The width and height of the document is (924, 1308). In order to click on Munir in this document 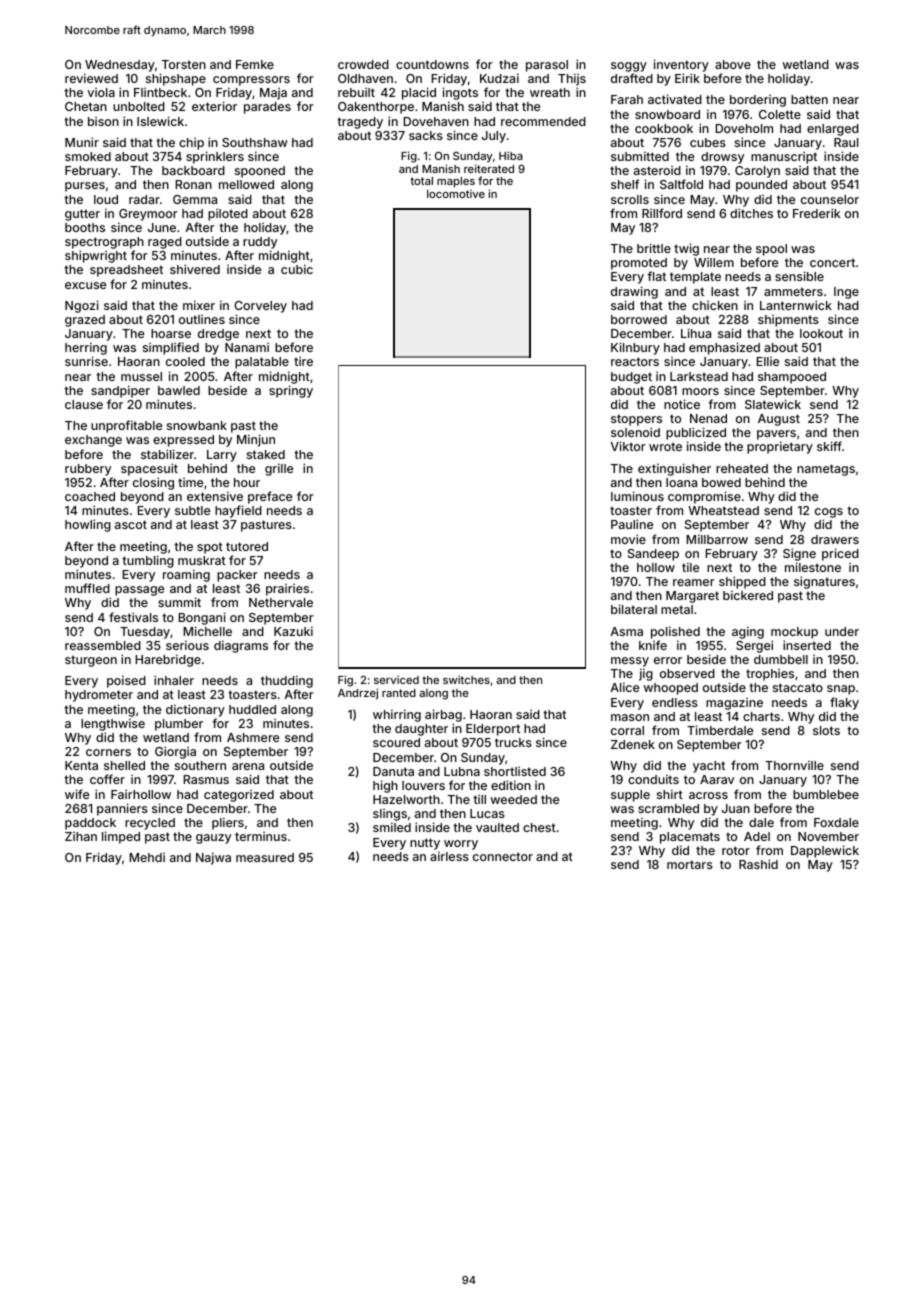, I will do `click(82, 142)`.
